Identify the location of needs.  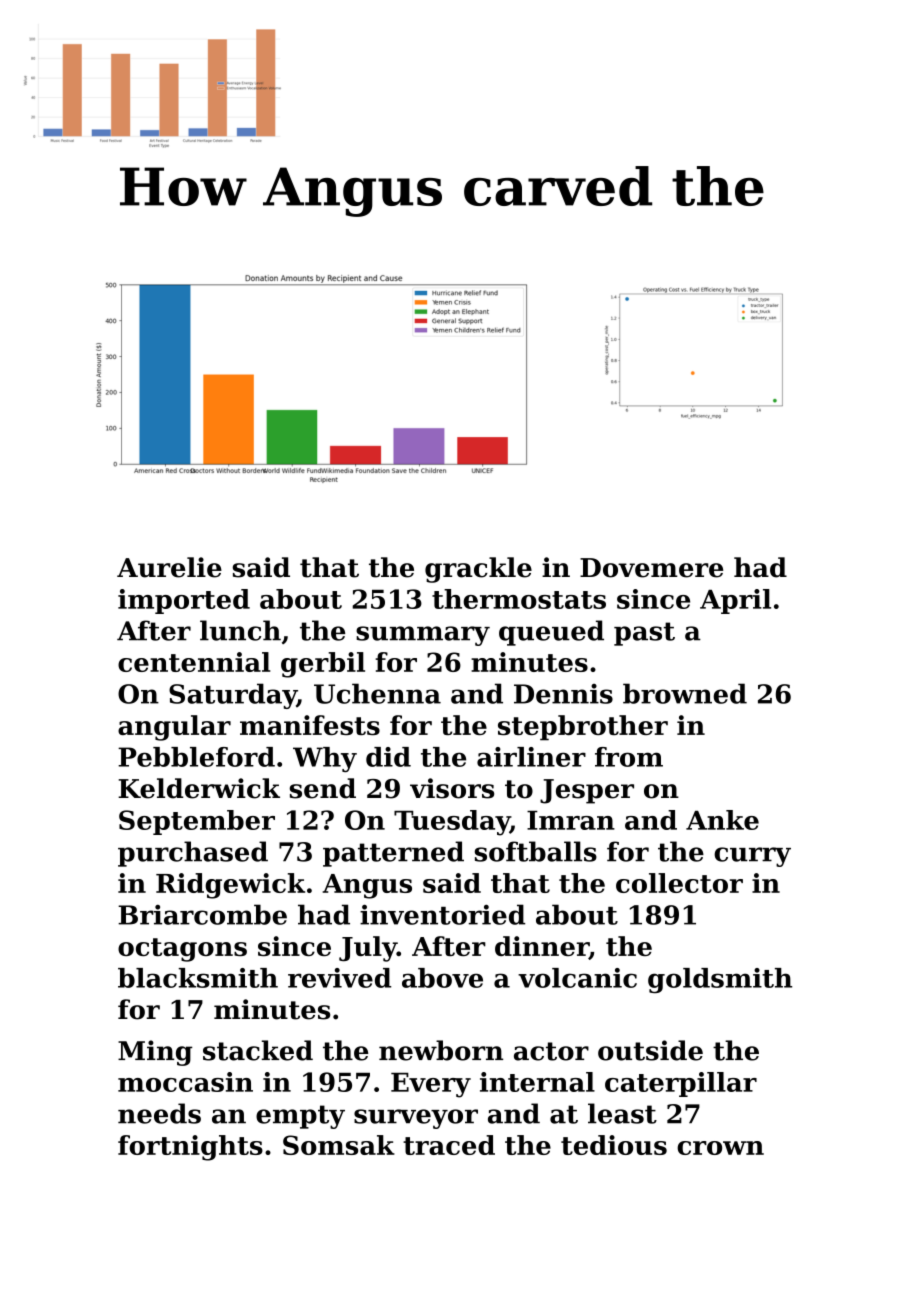
(159, 1113).
